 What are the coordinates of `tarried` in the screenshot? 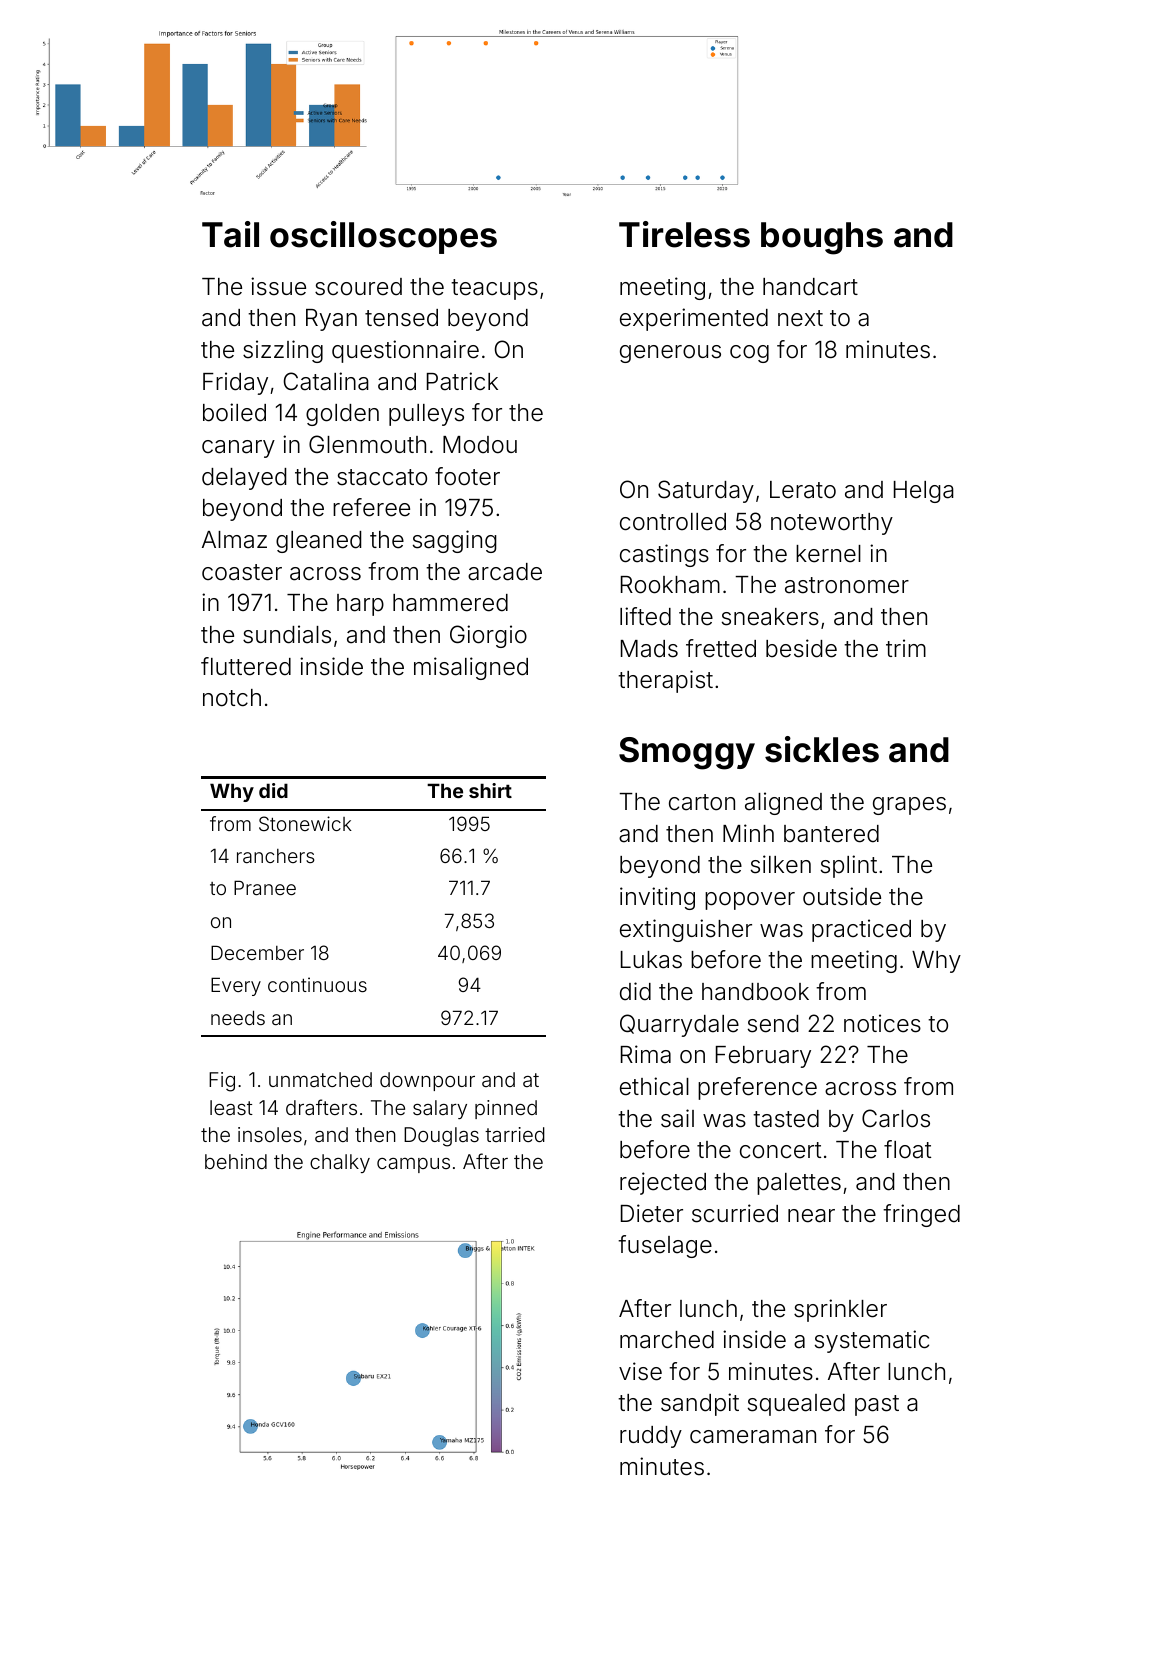 It's located at (515, 1134).
